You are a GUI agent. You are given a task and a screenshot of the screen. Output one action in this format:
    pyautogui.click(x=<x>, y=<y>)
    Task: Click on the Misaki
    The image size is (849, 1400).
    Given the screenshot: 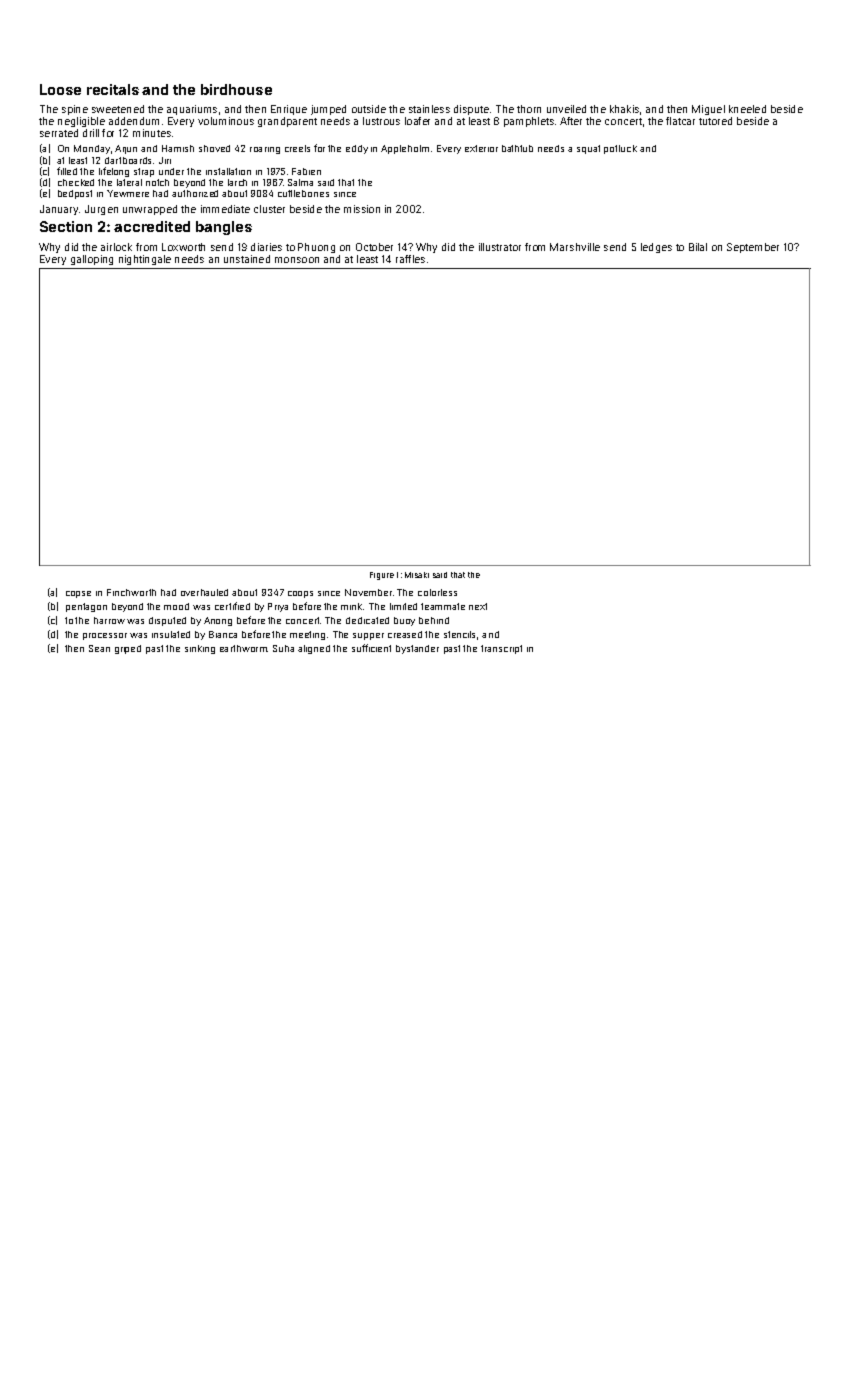 What is the action you would take?
    pyautogui.click(x=417, y=575)
